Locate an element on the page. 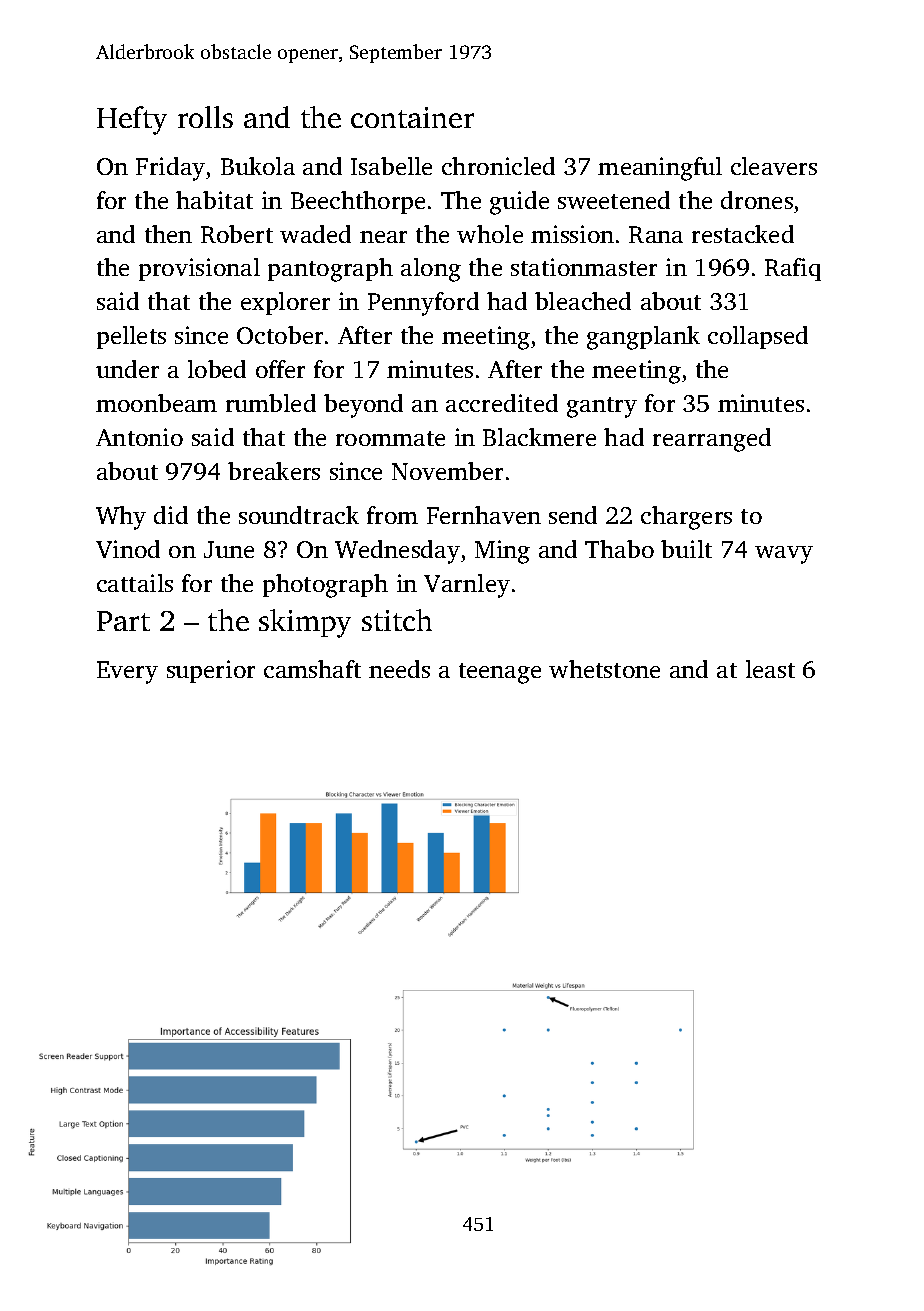 This image has width=924, height=1311. cleavers is located at coordinates (774, 166).
